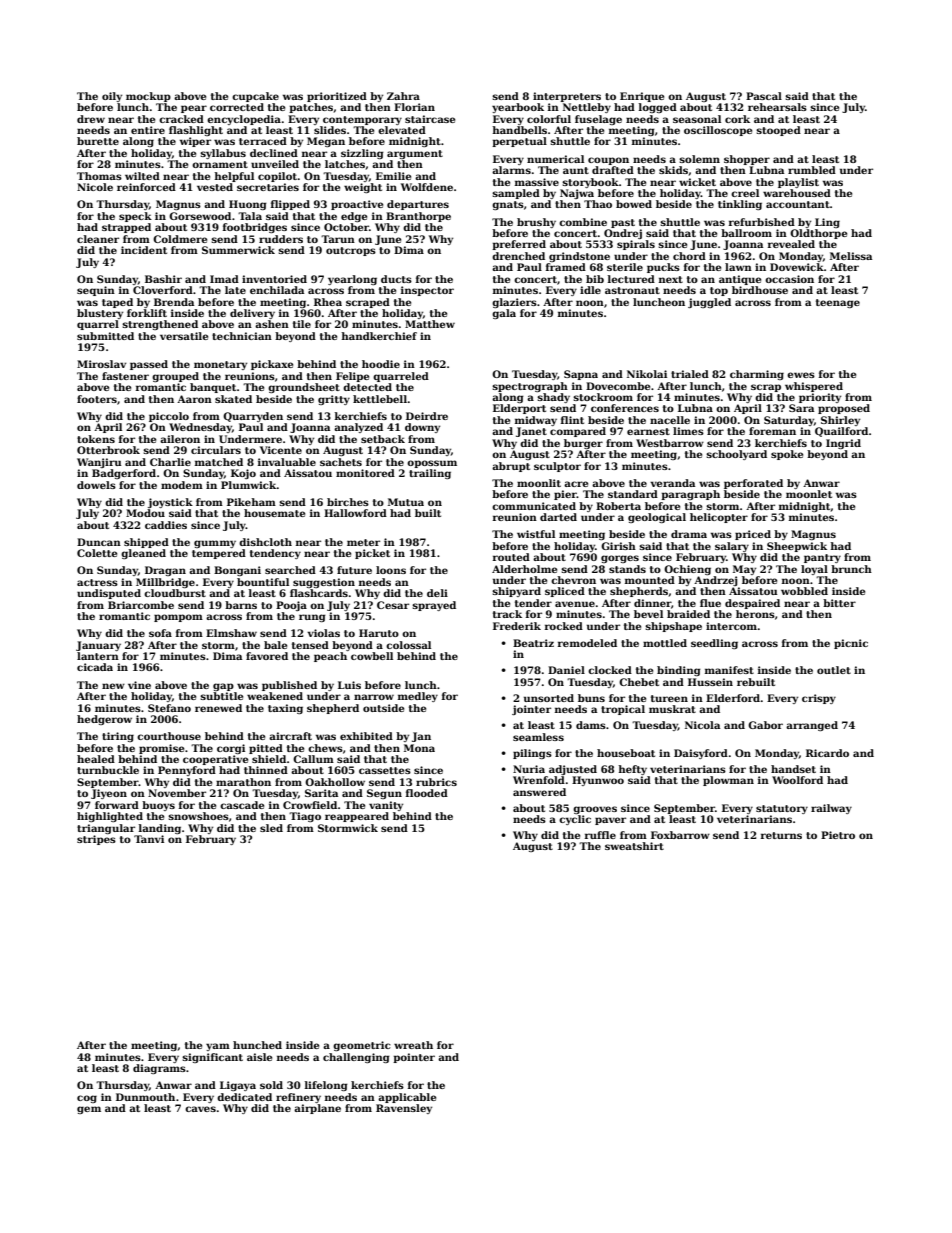  Describe the element at coordinates (231, 633) in the screenshot. I see `Elmshaw` at that location.
